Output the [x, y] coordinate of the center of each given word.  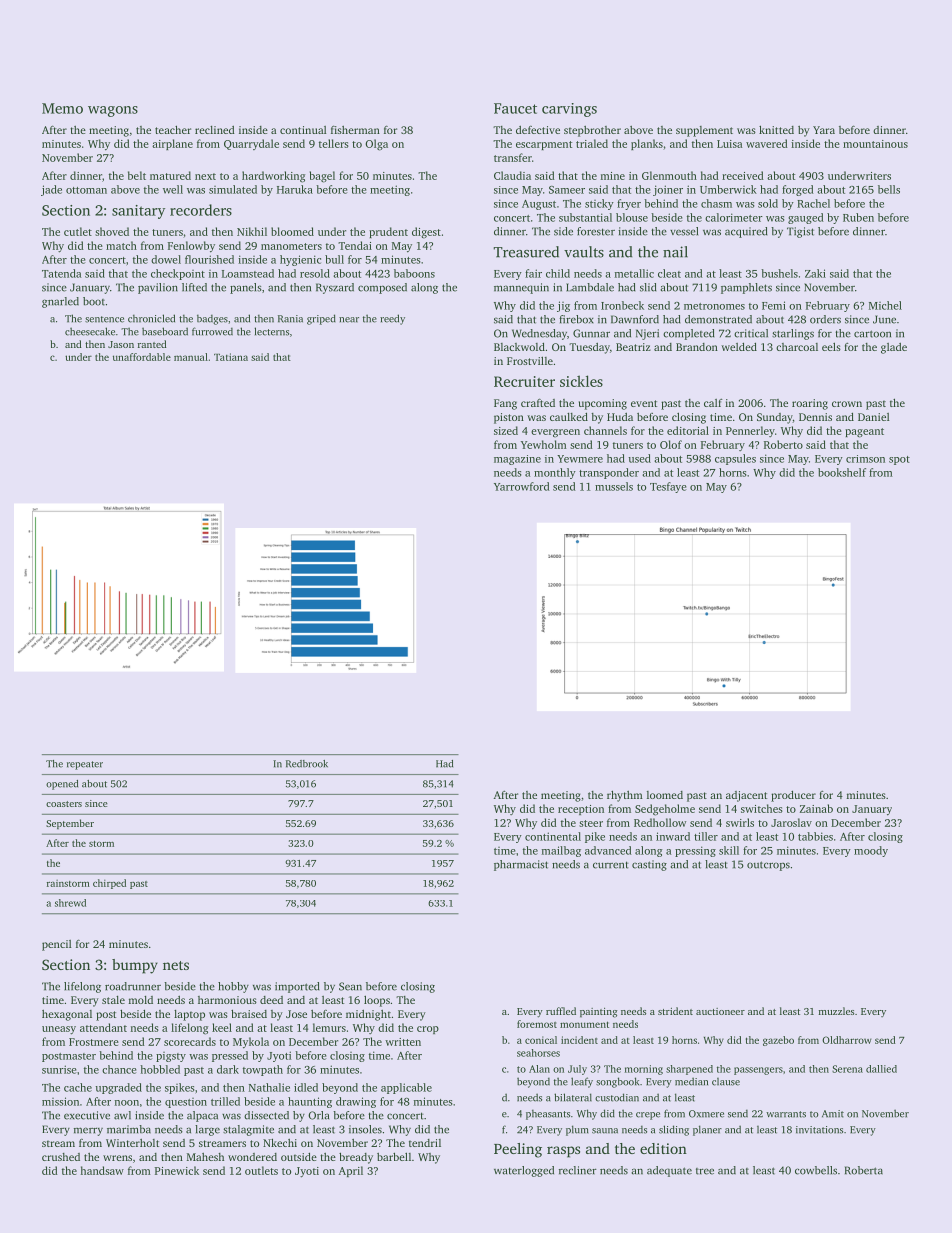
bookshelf [842, 472]
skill [729, 850]
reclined [215, 130]
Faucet [515, 108]
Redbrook [307, 764]
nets [176, 965]
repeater [85, 765]
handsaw [102, 1170]
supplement [704, 131]
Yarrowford [522, 486]
